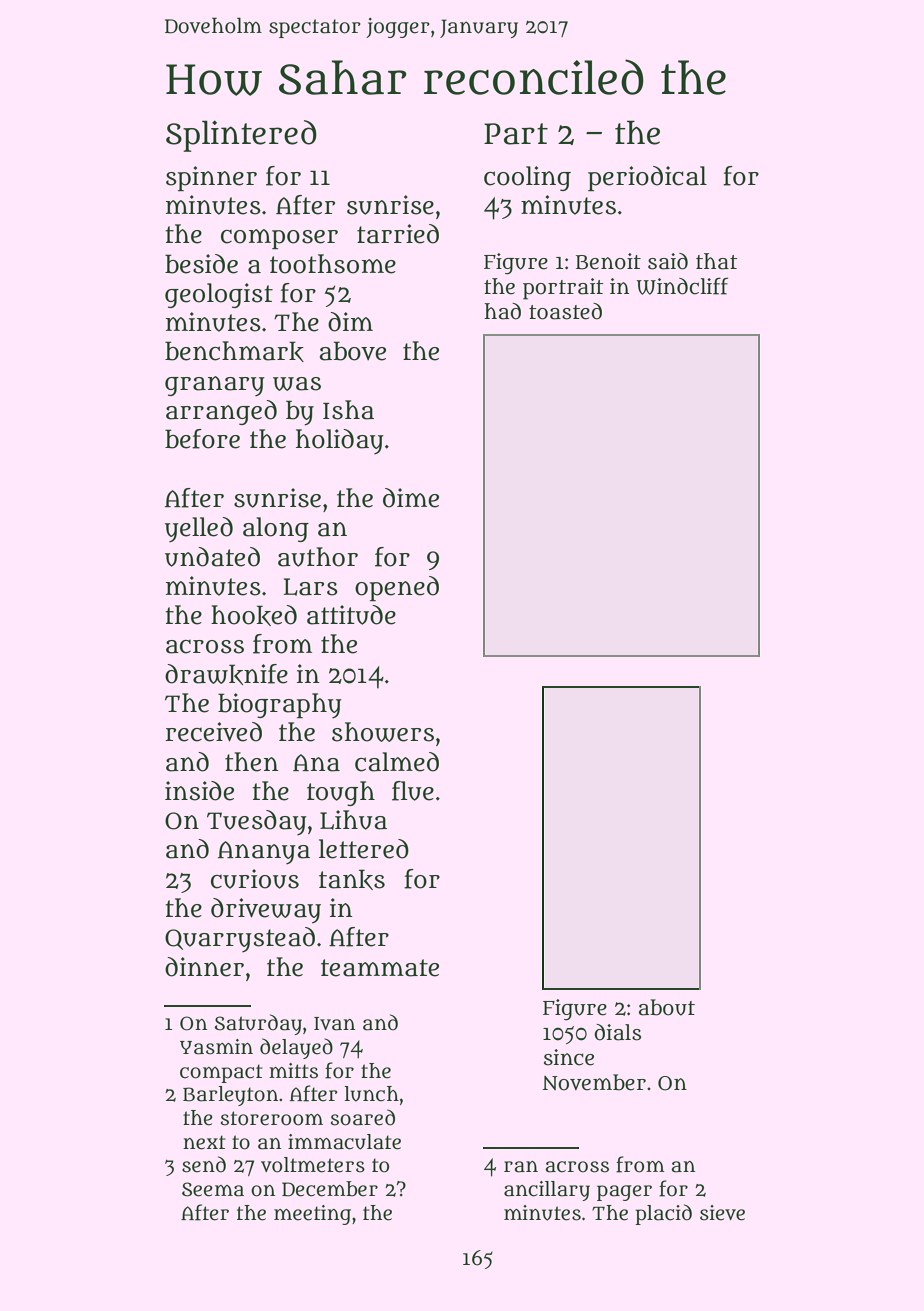 The height and width of the screenshot is (1311, 924). Describe the element at coordinates (397, 588) in the screenshot. I see `opened` at that location.
